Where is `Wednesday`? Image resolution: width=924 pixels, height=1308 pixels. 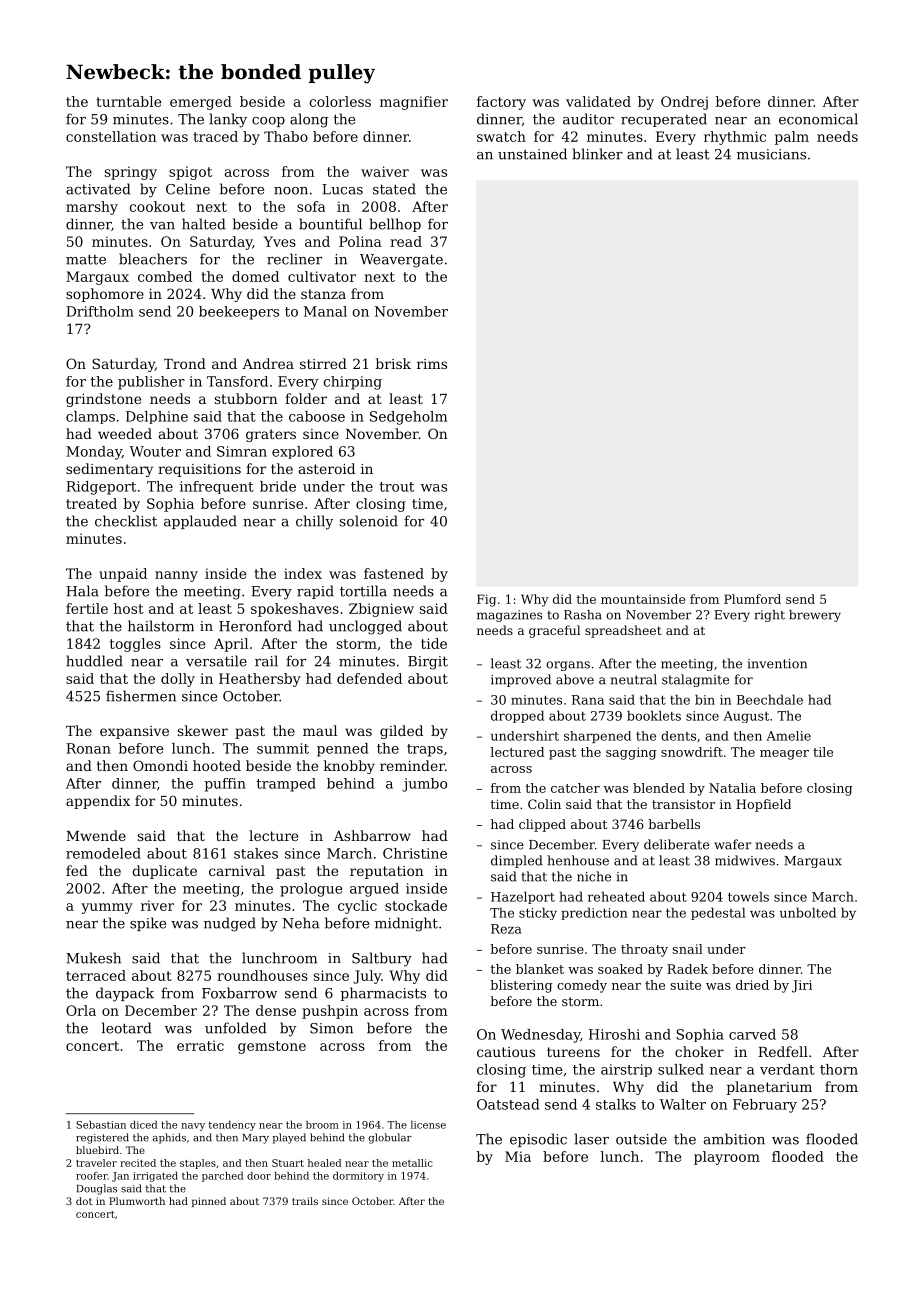
Wednesday is located at coordinates (540, 1036).
